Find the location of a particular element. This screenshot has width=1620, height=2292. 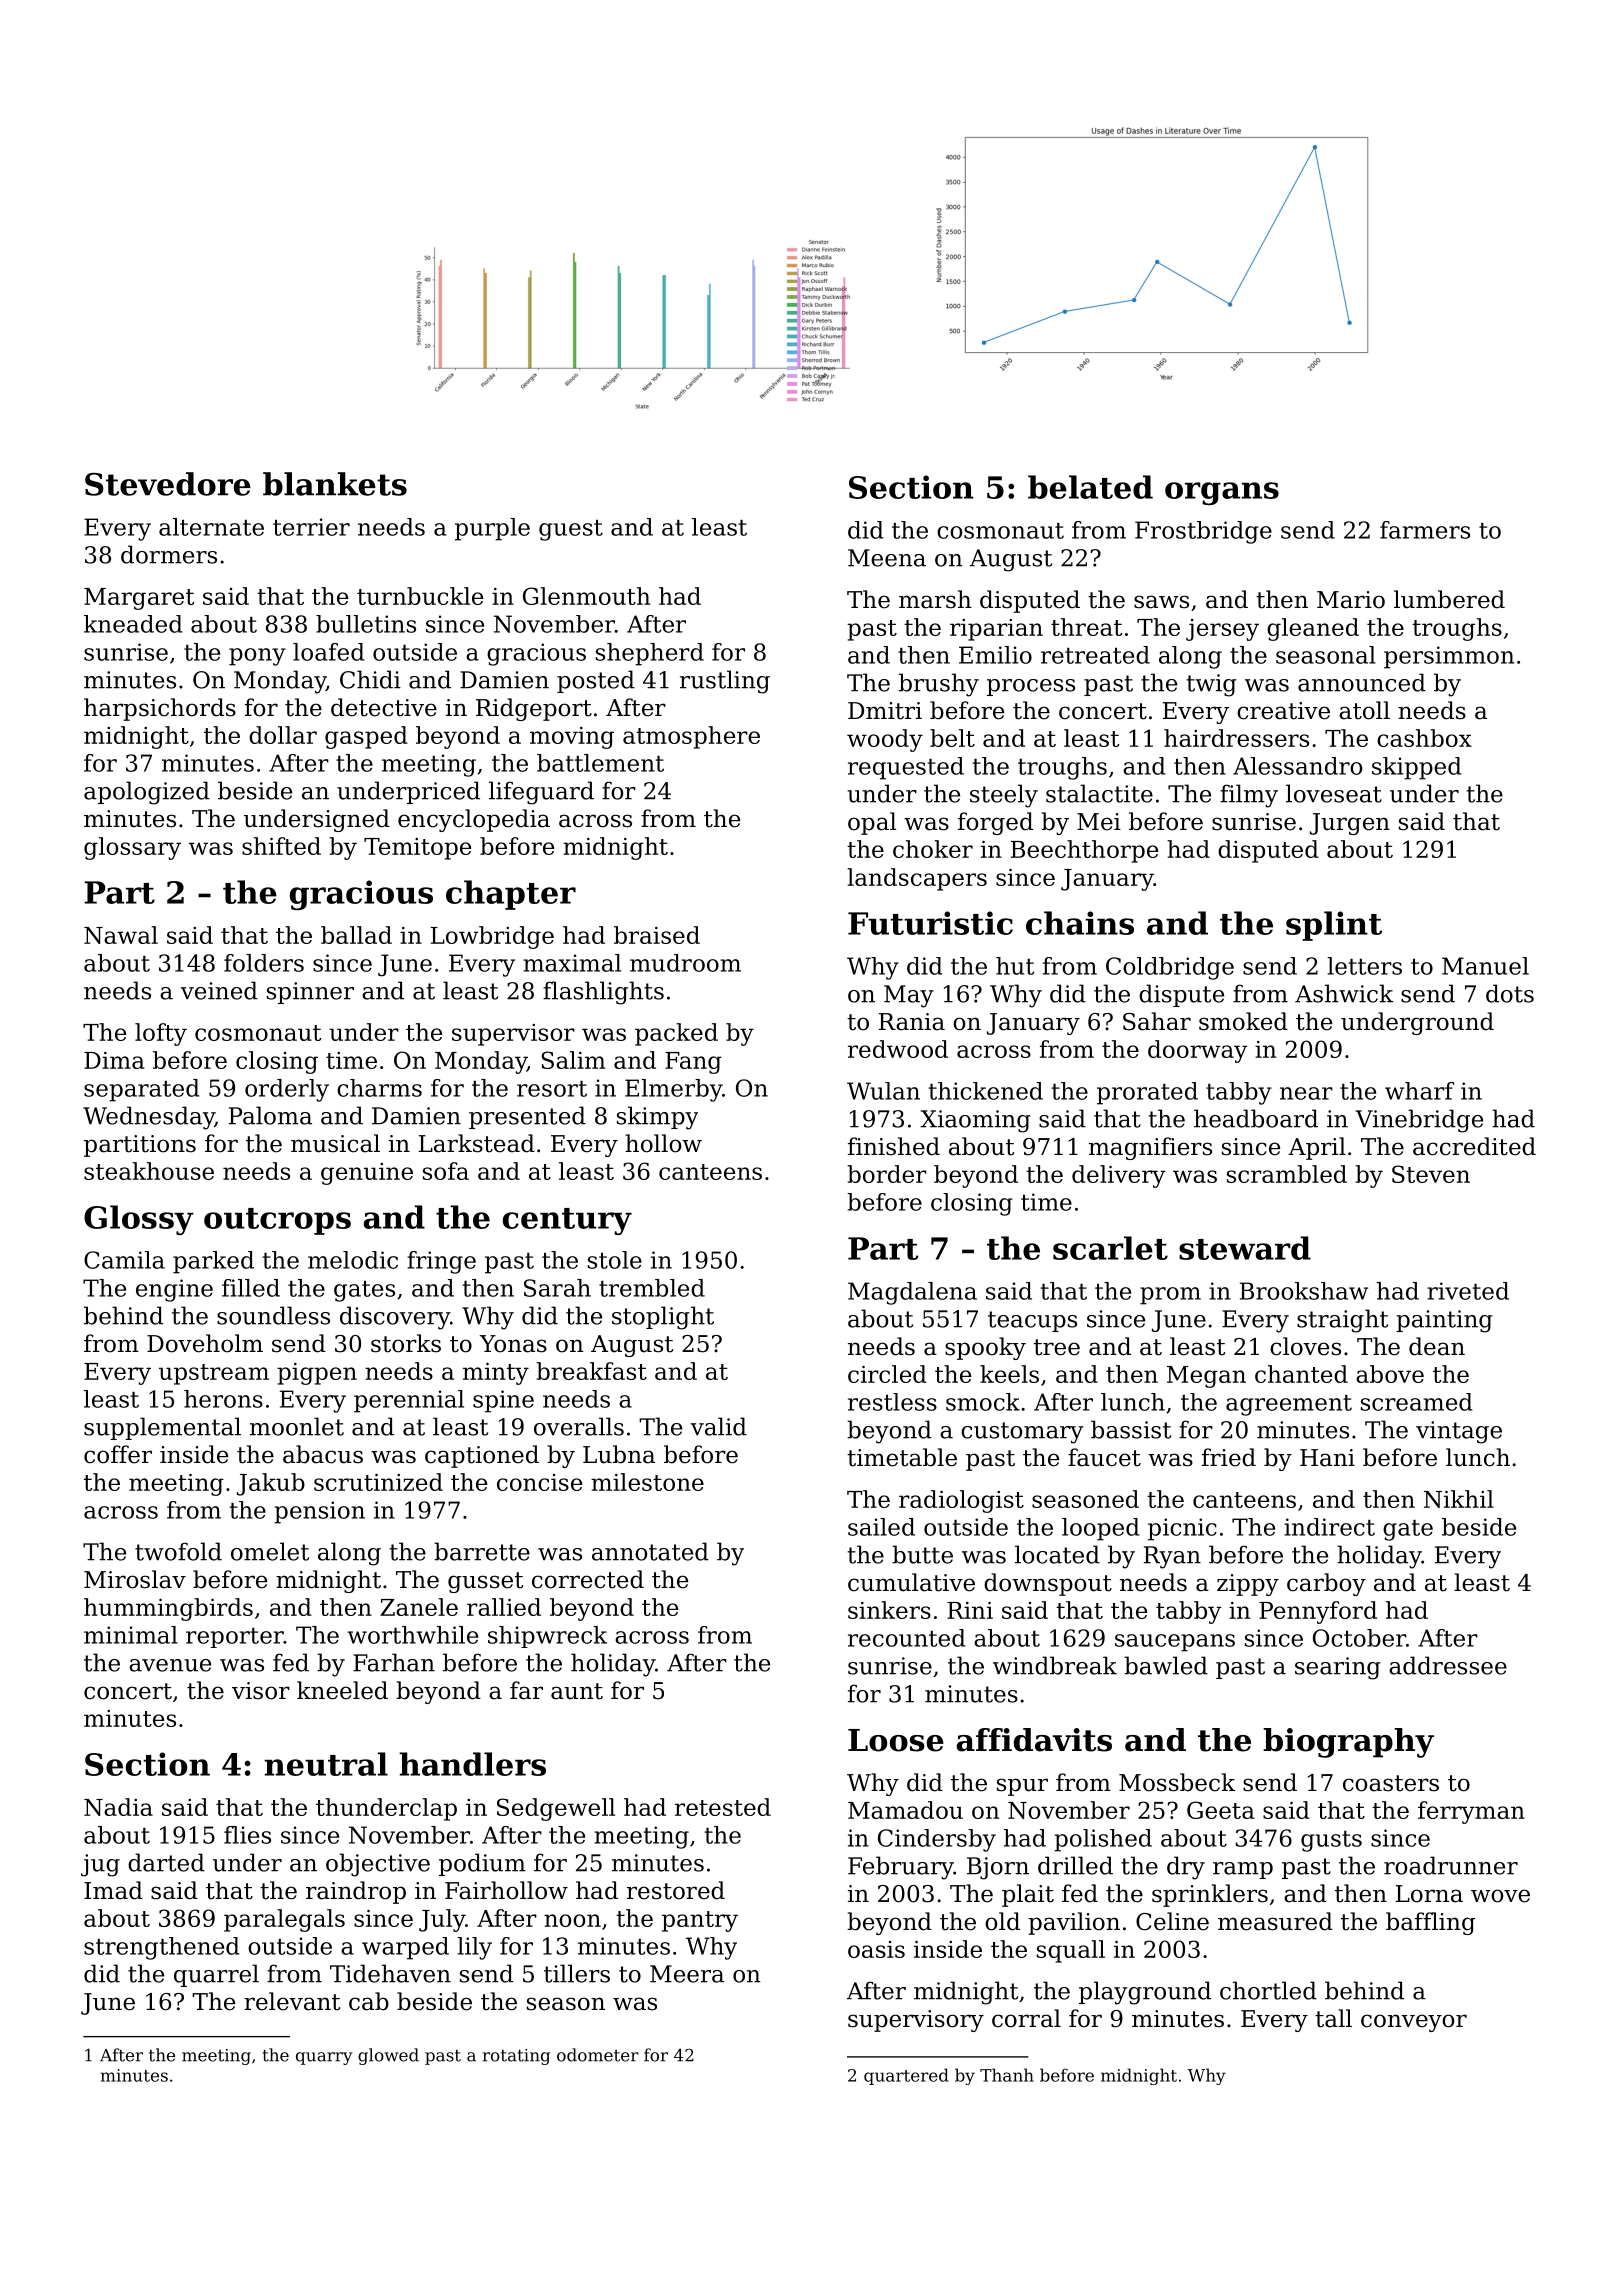

rotating is located at coordinates (516, 2057).
